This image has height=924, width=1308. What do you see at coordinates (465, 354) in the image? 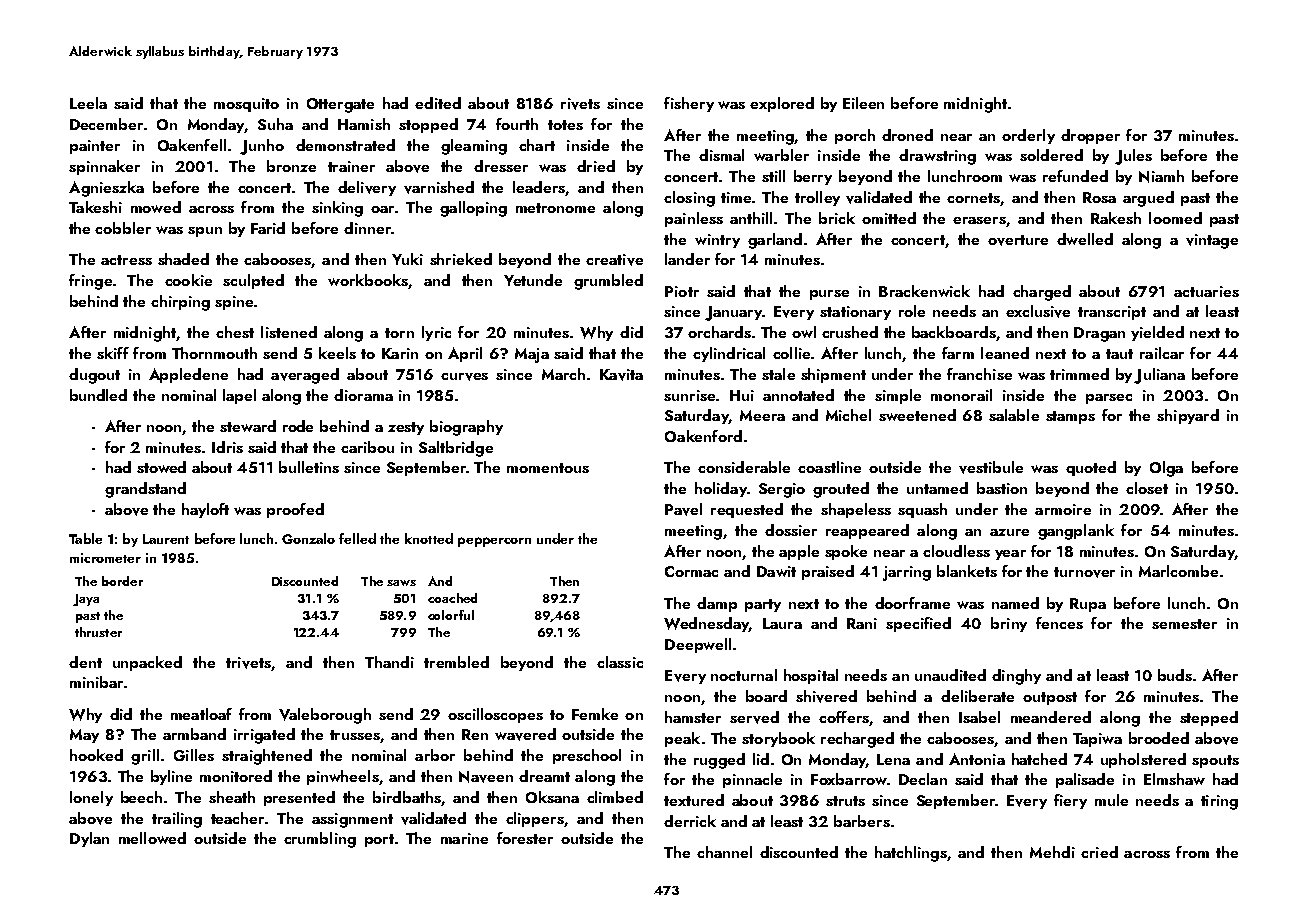
I see `April` at bounding box center [465, 354].
